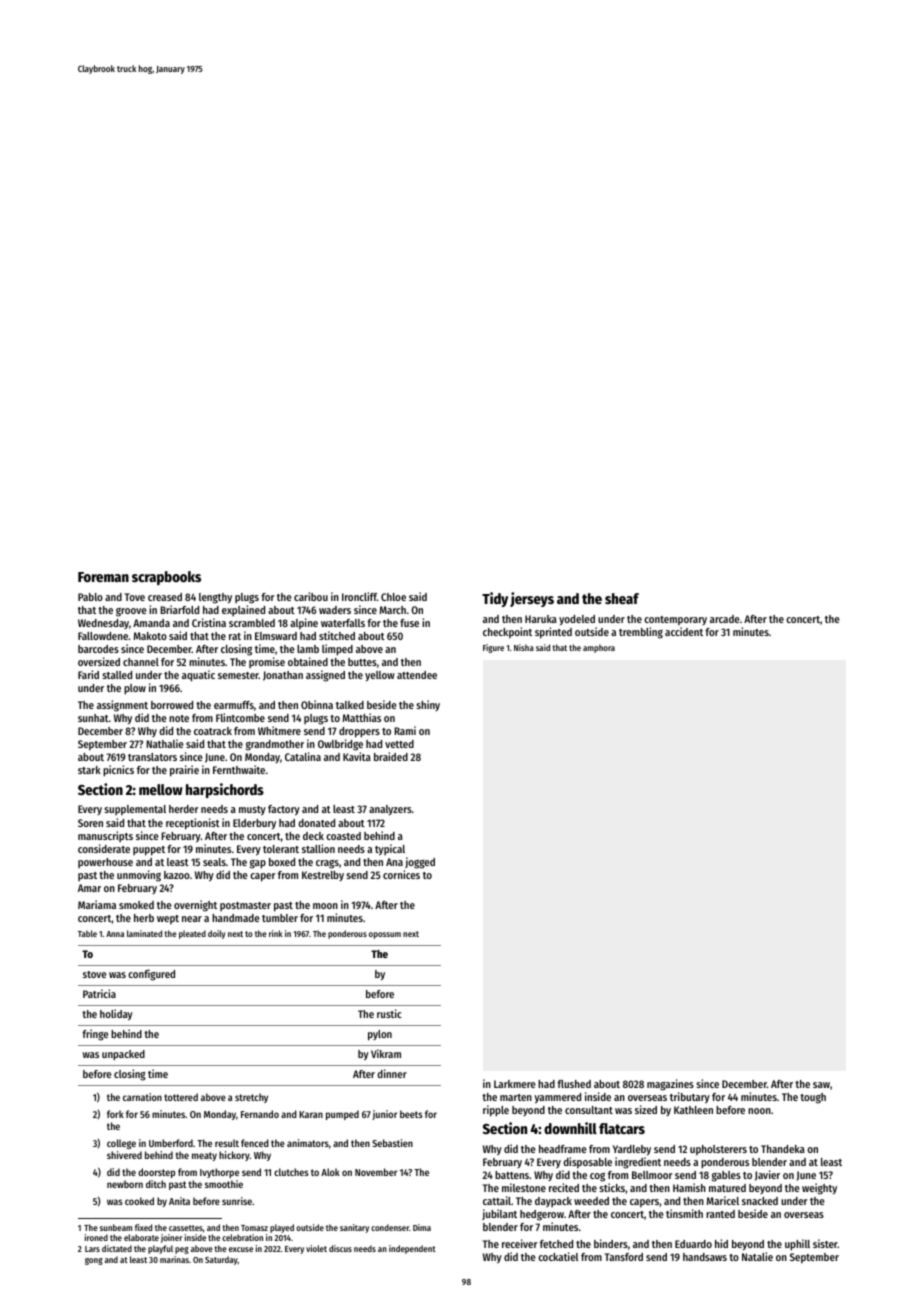 The image size is (924, 1308). What do you see at coordinates (622, 598) in the screenshot?
I see `sheaf` at bounding box center [622, 598].
